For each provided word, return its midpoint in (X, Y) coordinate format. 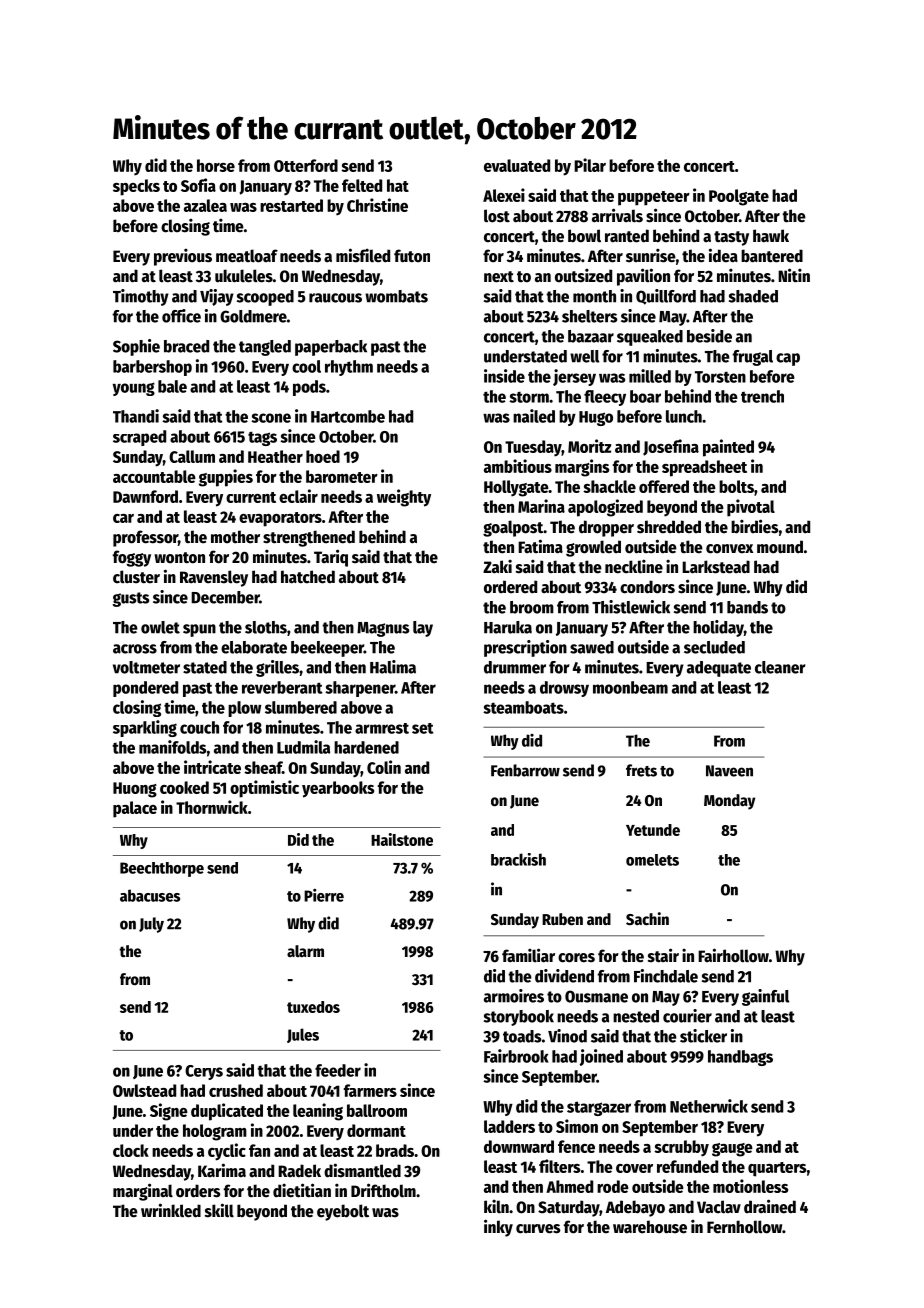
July (151, 925)
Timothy (141, 297)
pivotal (751, 508)
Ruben (562, 919)
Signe (169, 1112)
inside (504, 376)
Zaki (497, 566)
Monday (729, 802)
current (251, 497)
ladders (509, 1126)
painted (728, 448)
